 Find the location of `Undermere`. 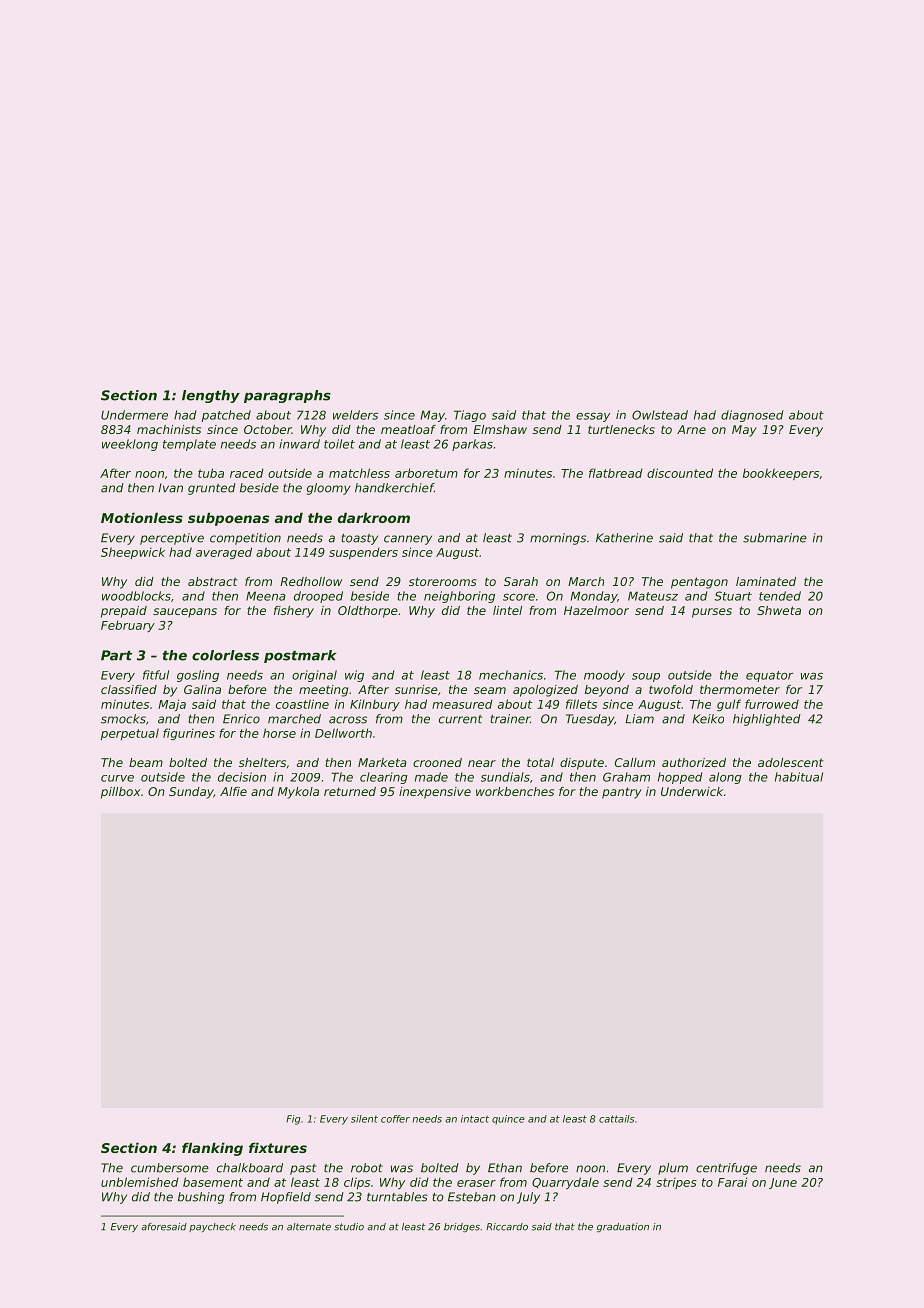

Undermere is located at coordinates (134, 415).
